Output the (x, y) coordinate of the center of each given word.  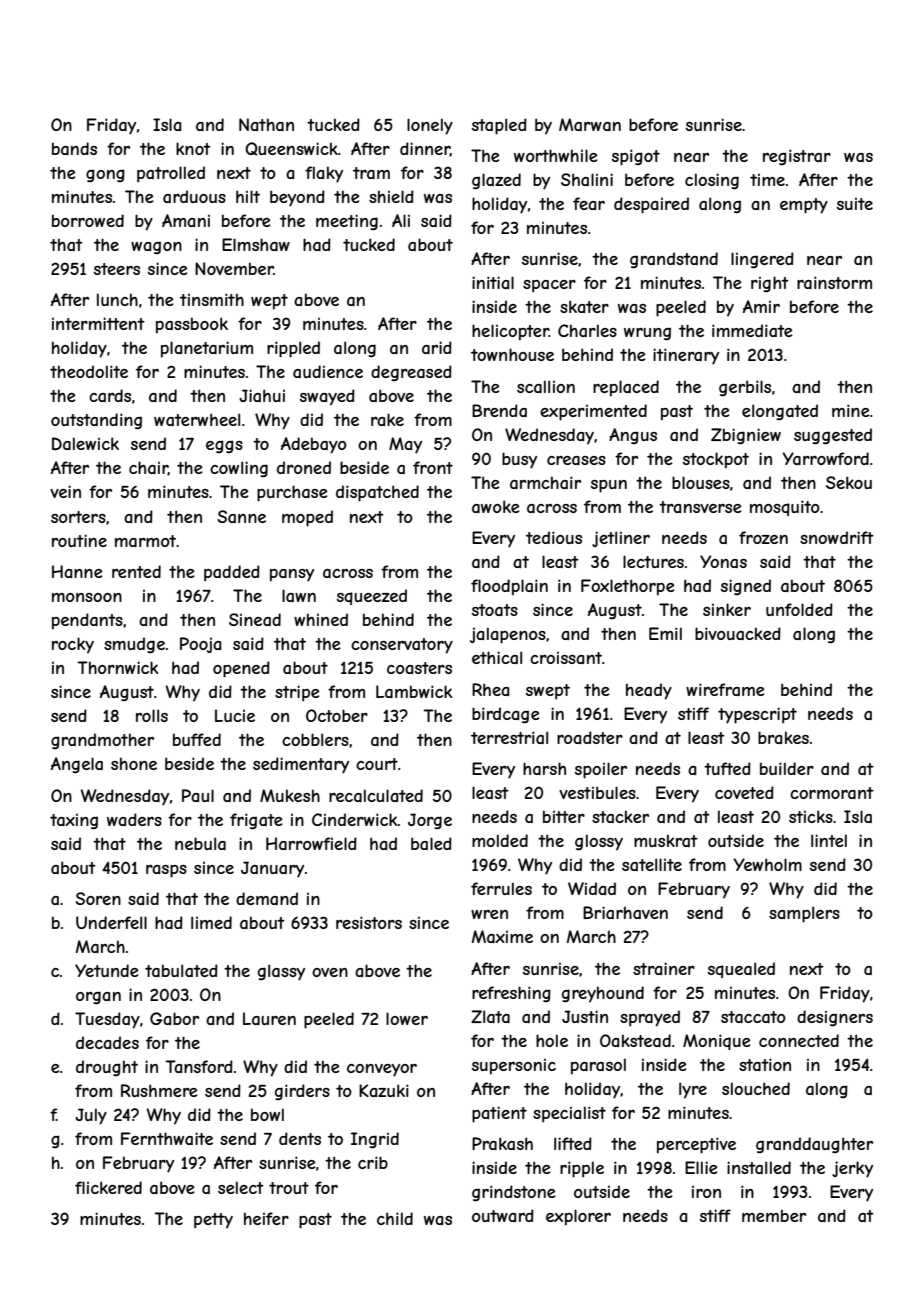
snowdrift (837, 537)
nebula (200, 843)
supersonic (514, 1066)
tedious (554, 537)
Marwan (590, 124)
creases (576, 460)
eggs (224, 446)
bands (74, 148)
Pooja (201, 645)
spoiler (601, 770)
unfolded (799, 609)
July (91, 1116)
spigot (636, 157)
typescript (757, 715)
